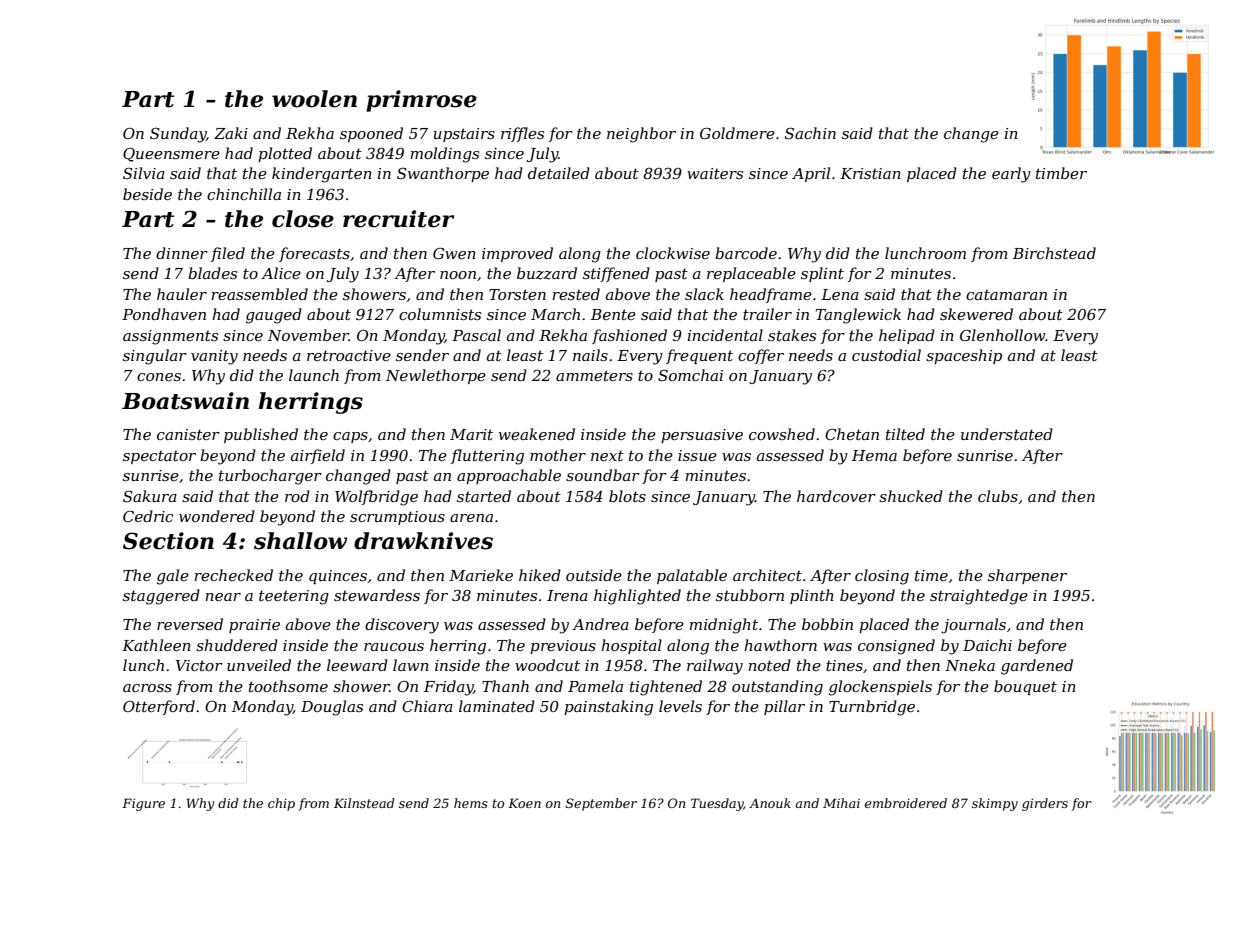  Describe the element at coordinates (314, 254) in the image. I see `forecasts` at that location.
